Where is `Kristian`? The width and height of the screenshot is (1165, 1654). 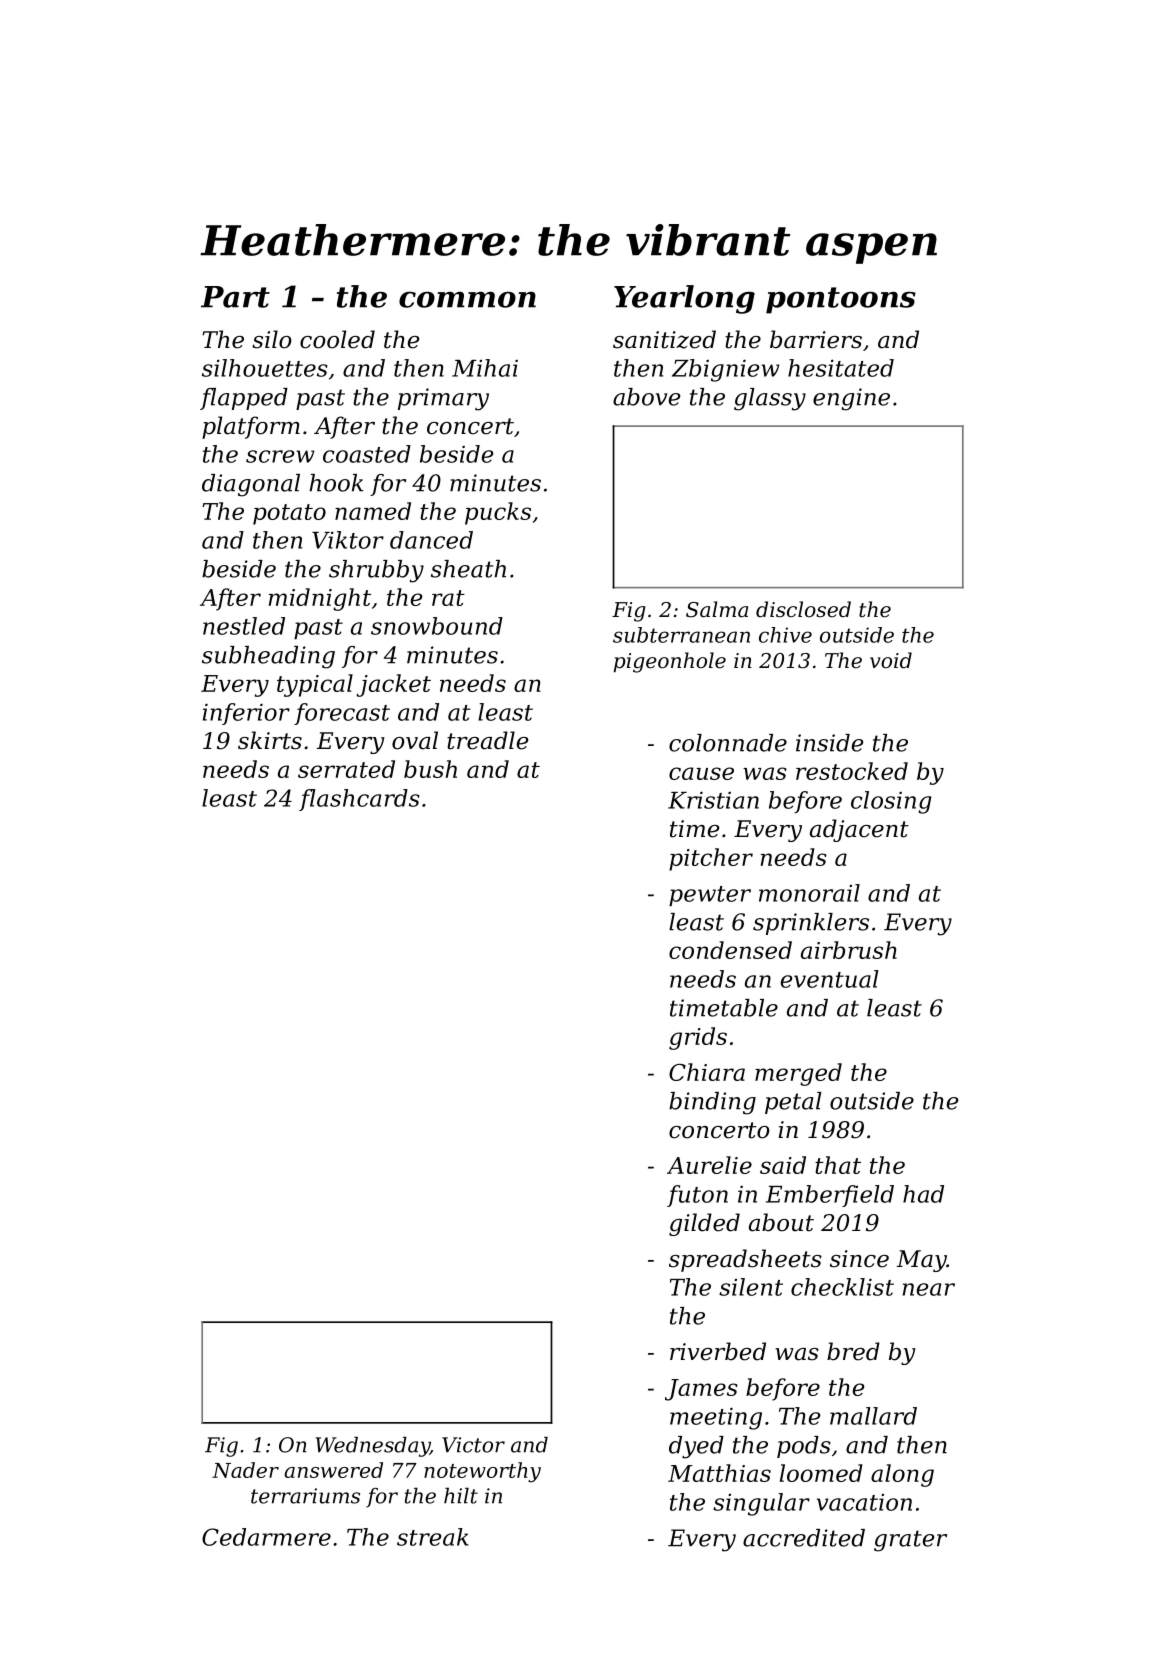 Kristian is located at coordinates (713, 800).
